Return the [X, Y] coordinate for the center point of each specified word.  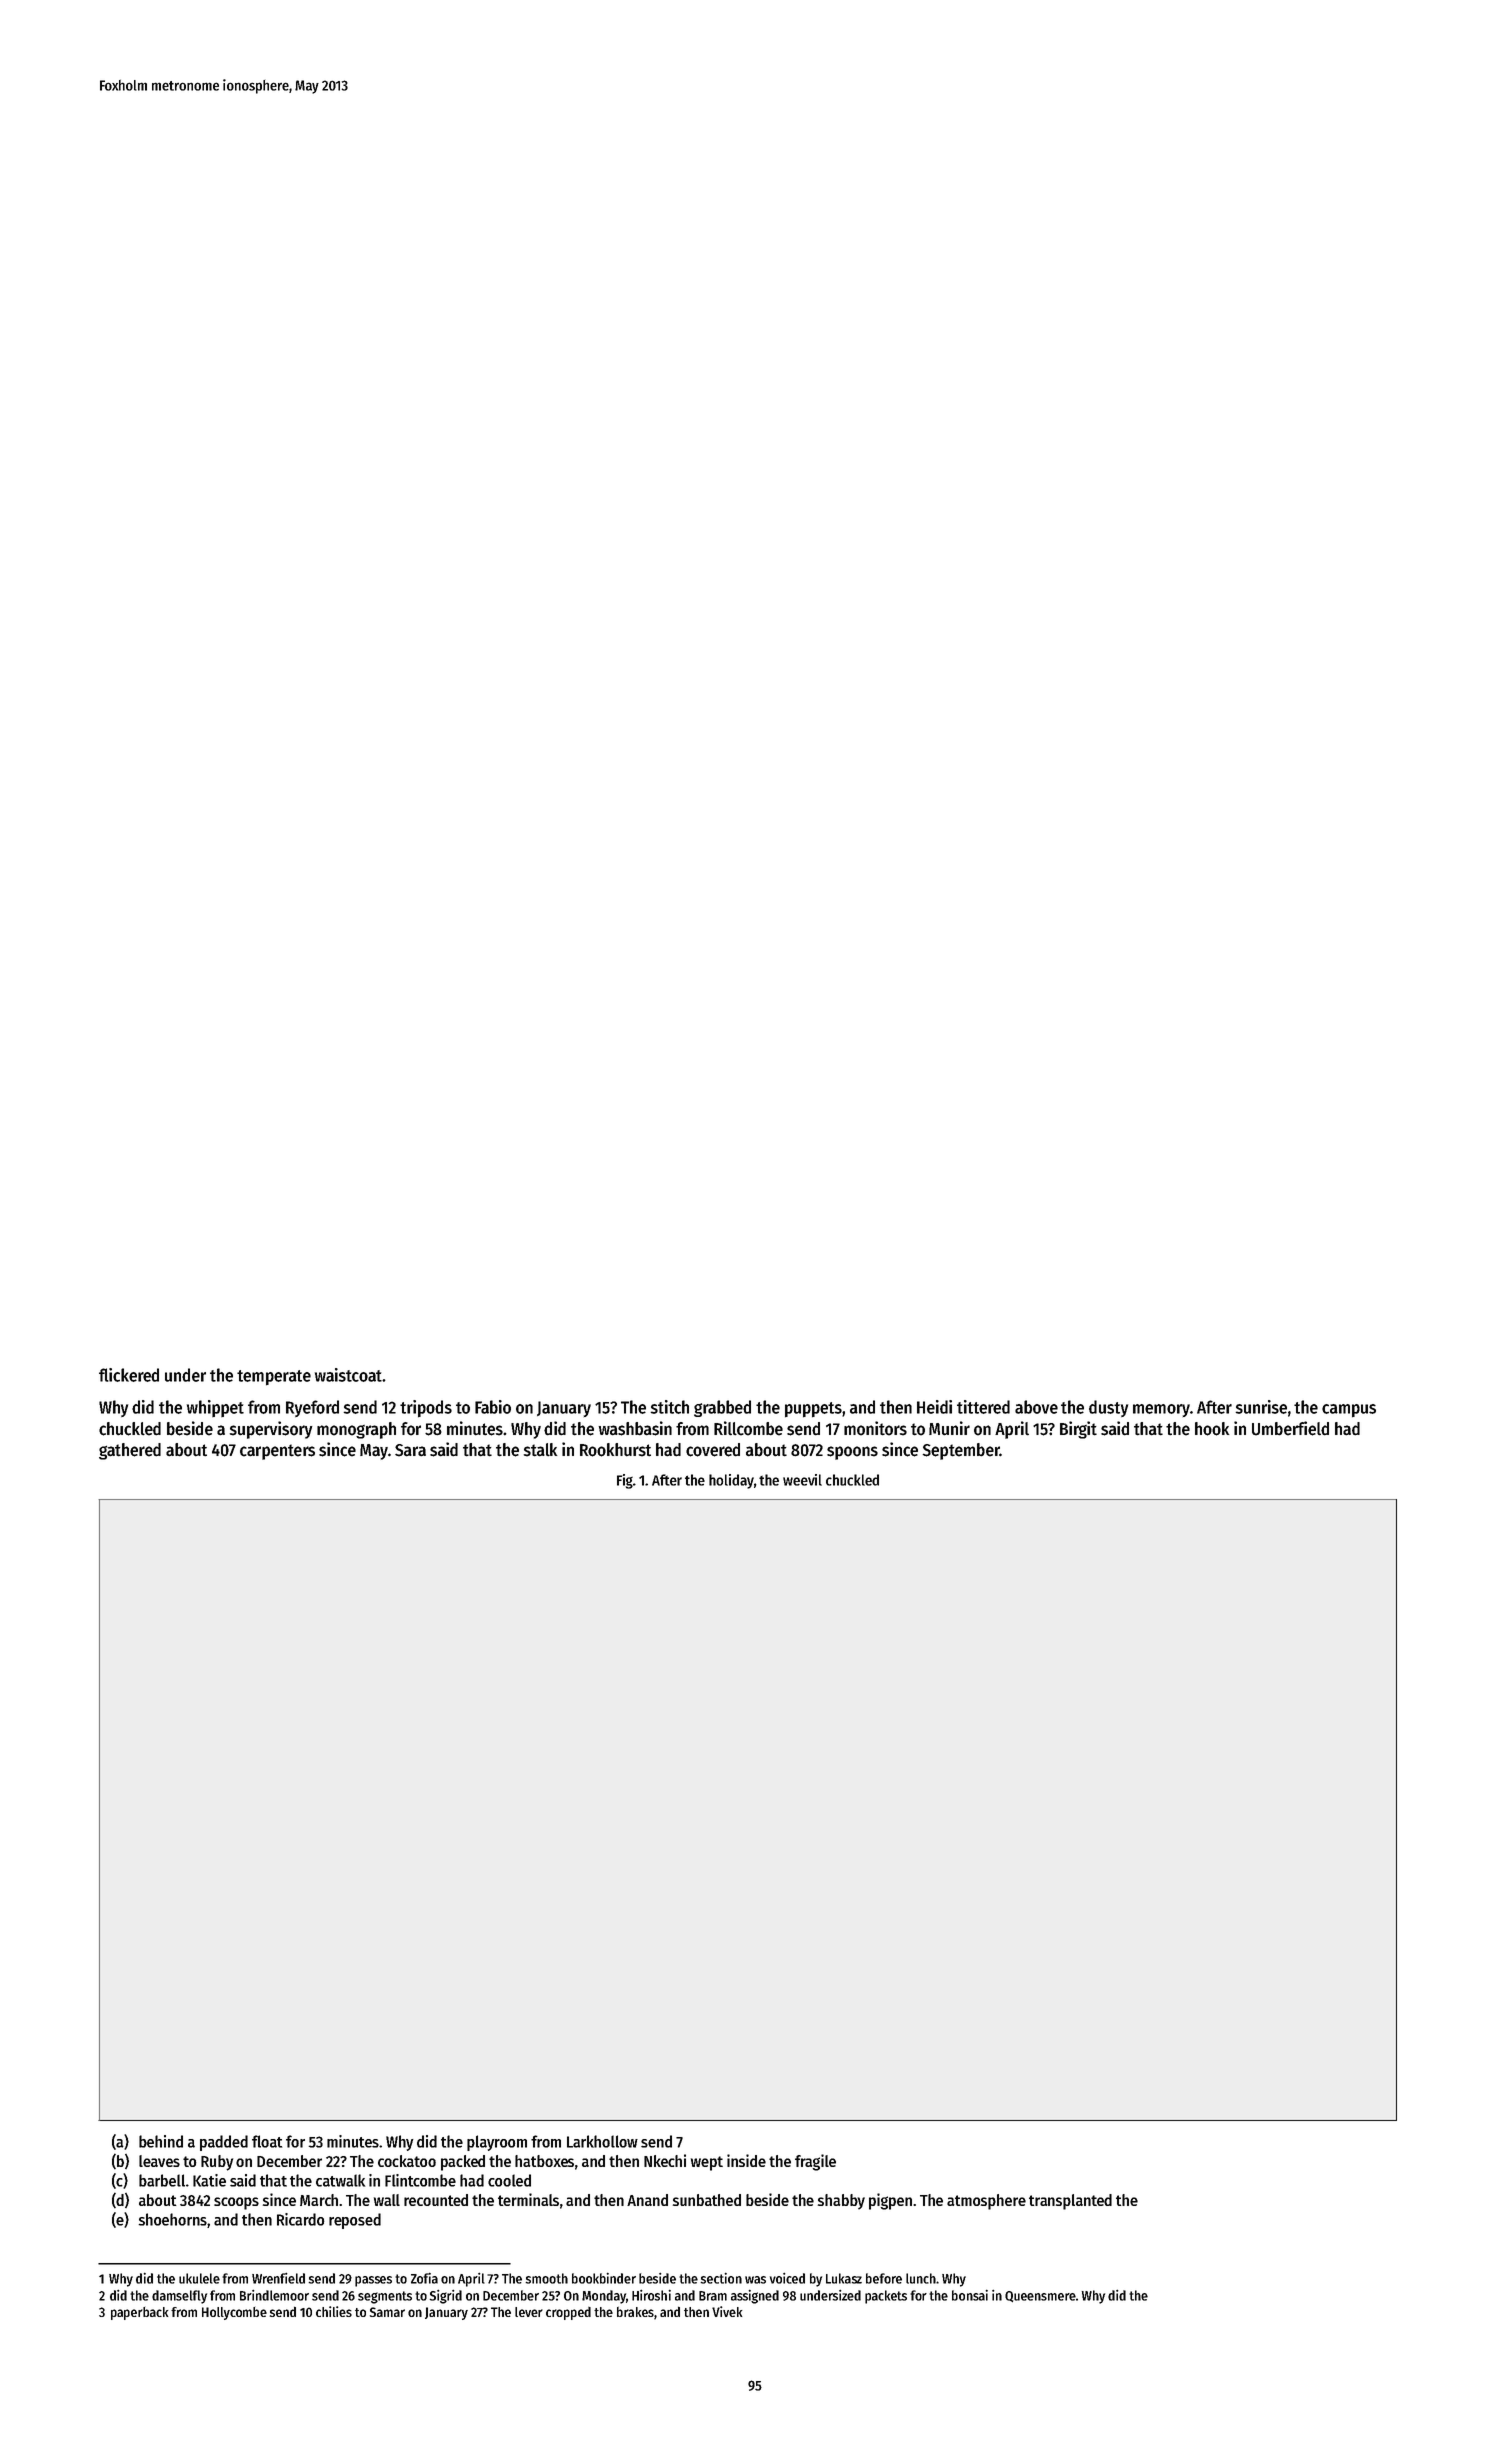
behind [161, 2141]
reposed [355, 2221]
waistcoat [348, 1375]
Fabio [493, 1407]
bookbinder [604, 2278]
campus [1349, 1411]
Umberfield [1290, 1428]
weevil [802, 1480]
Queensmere [1040, 2296]
